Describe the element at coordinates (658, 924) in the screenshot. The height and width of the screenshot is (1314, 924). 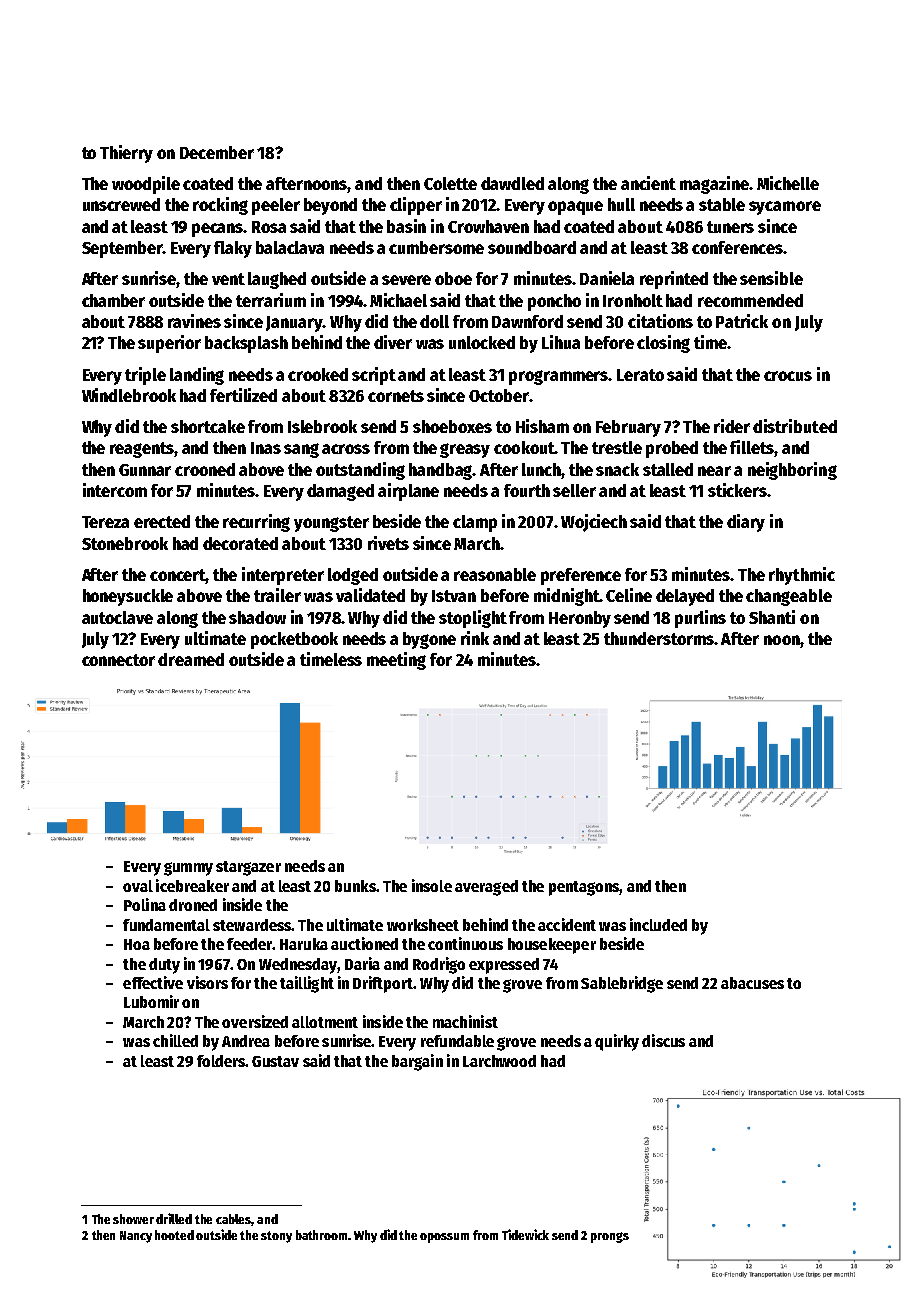
I see `included` at that location.
